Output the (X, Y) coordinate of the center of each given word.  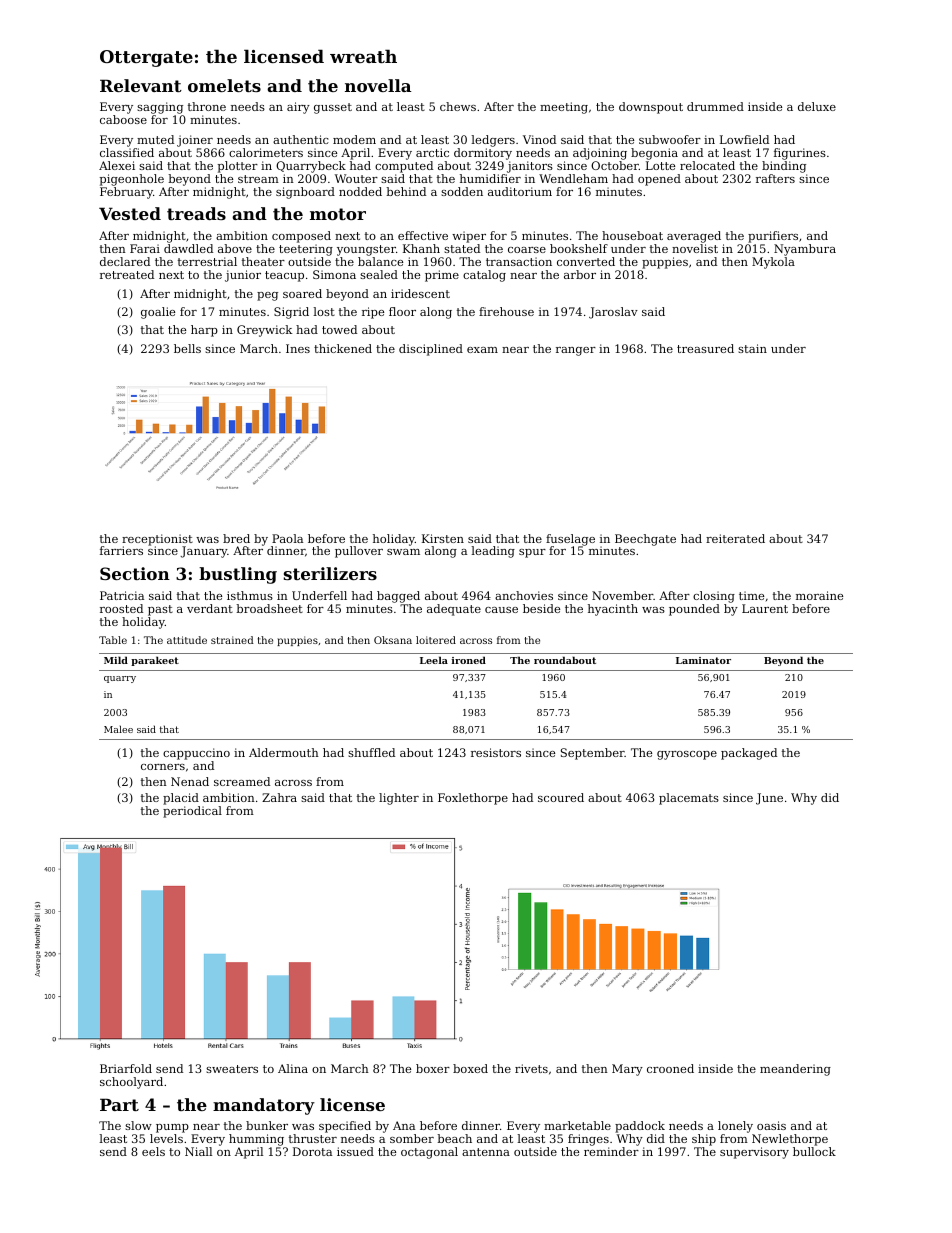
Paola (287, 538)
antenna (486, 1152)
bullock (814, 1151)
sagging (160, 108)
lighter (399, 799)
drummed (715, 106)
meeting (564, 108)
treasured (705, 348)
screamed (242, 781)
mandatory (264, 1106)
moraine (819, 595)
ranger (576, 351)
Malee (118, 729)
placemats (689, 799)
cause (501, 610)
